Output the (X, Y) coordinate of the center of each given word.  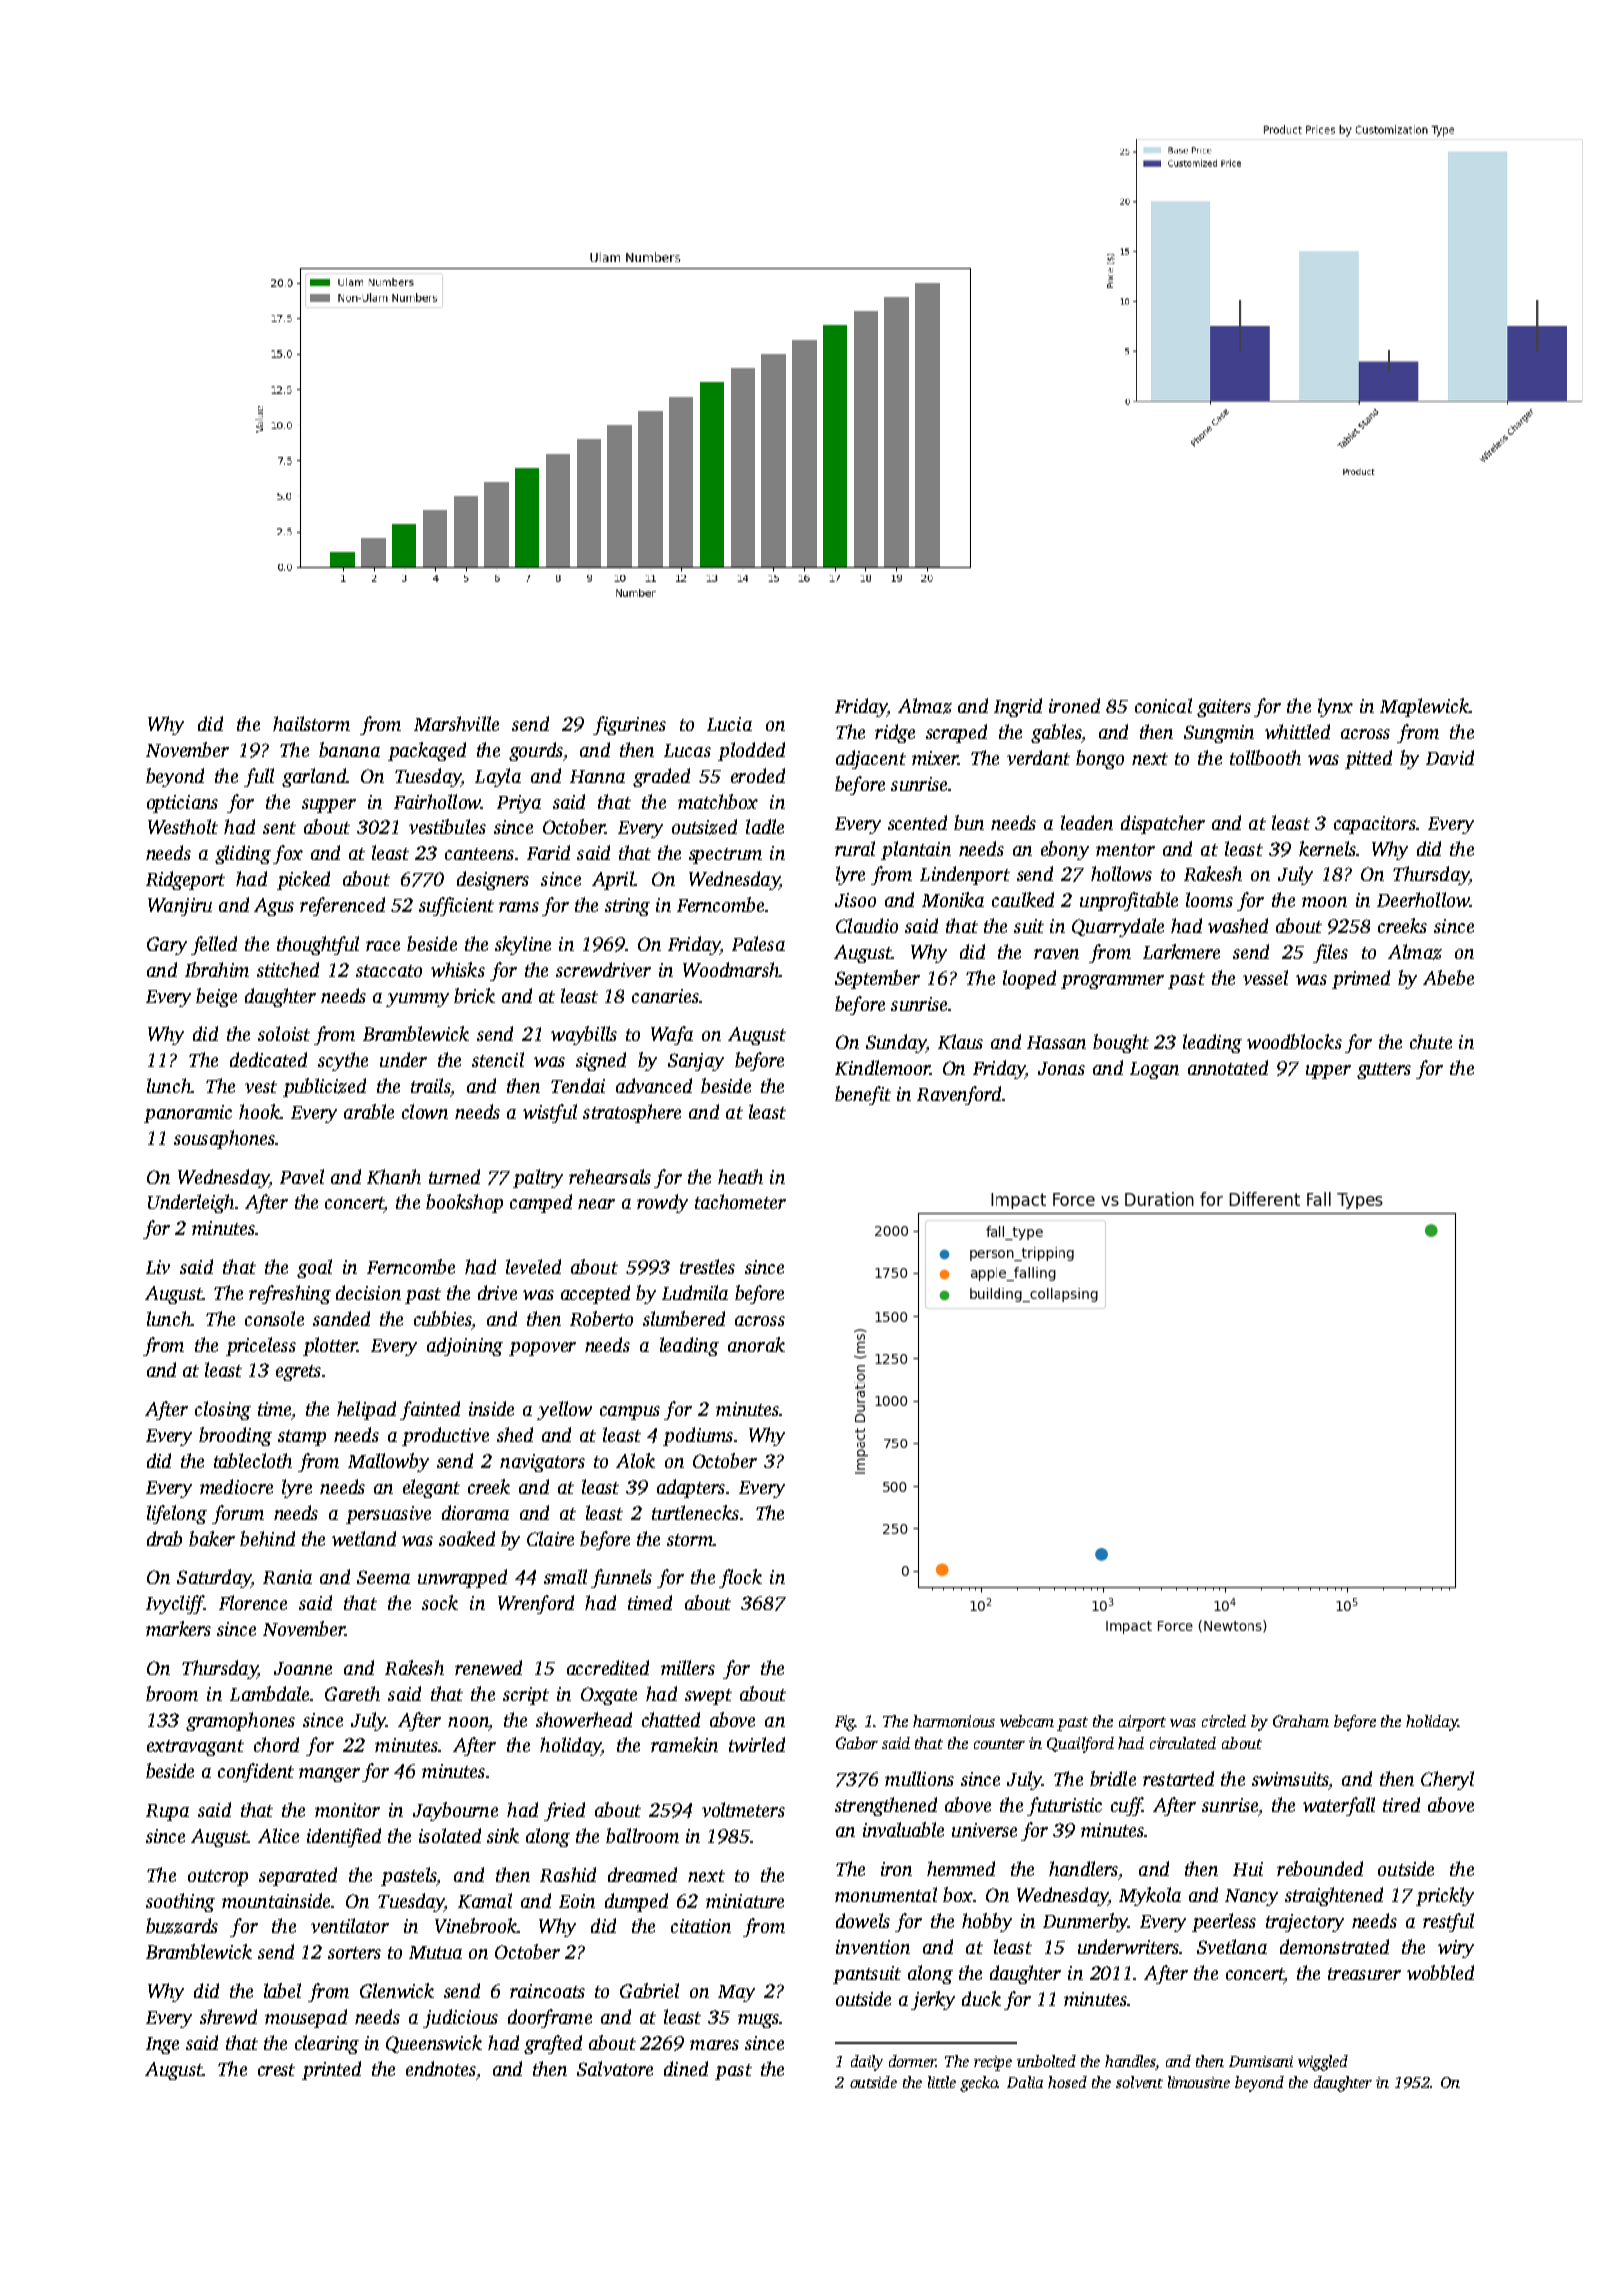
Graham (1301, 1721)
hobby (987, 1922)
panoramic (188, 1114)
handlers (1083, 1868)
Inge (162, 2045)
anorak (756, 1344)
